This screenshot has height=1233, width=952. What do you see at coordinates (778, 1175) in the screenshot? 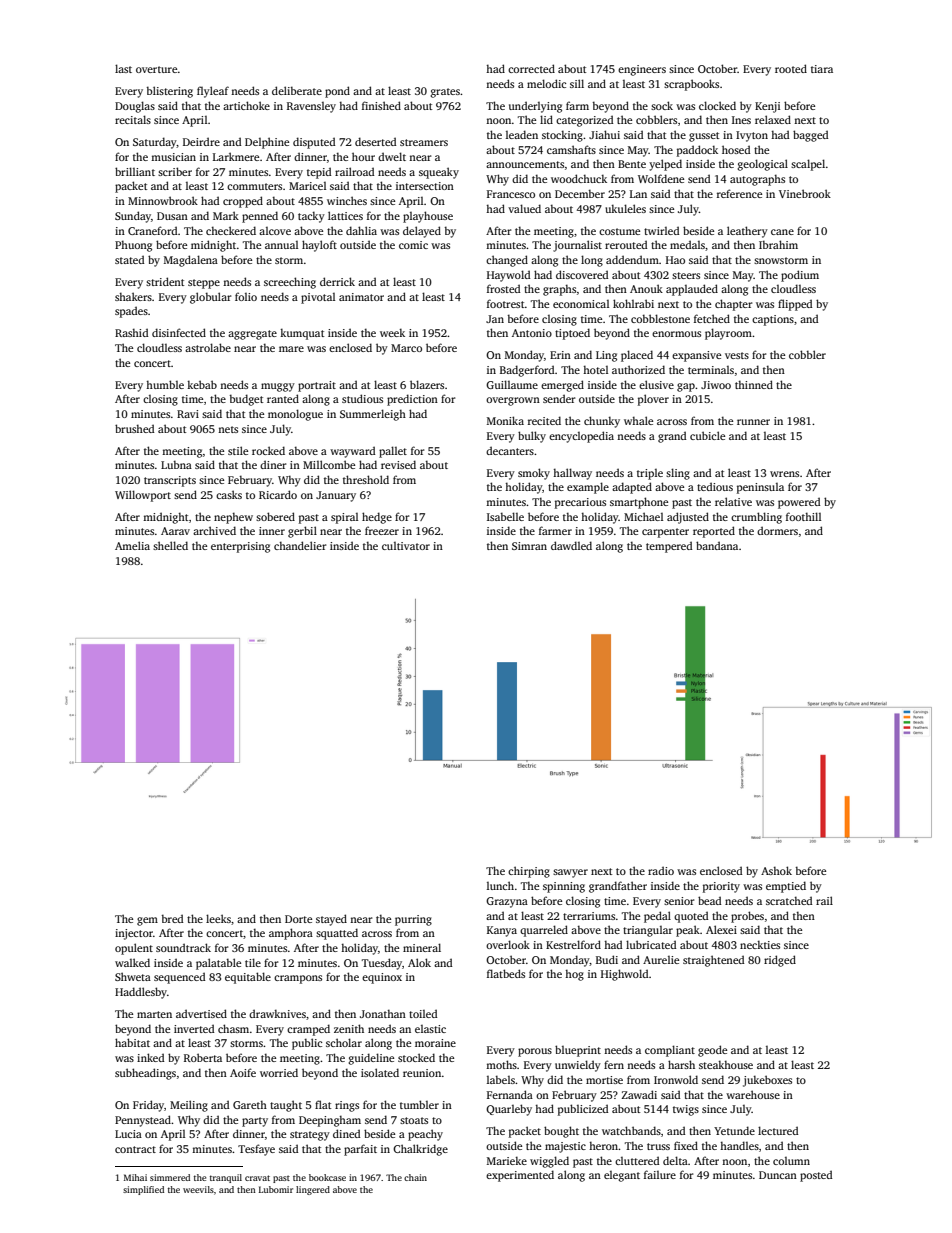
I see `Duncan` at bounding box center [778, 1175].
